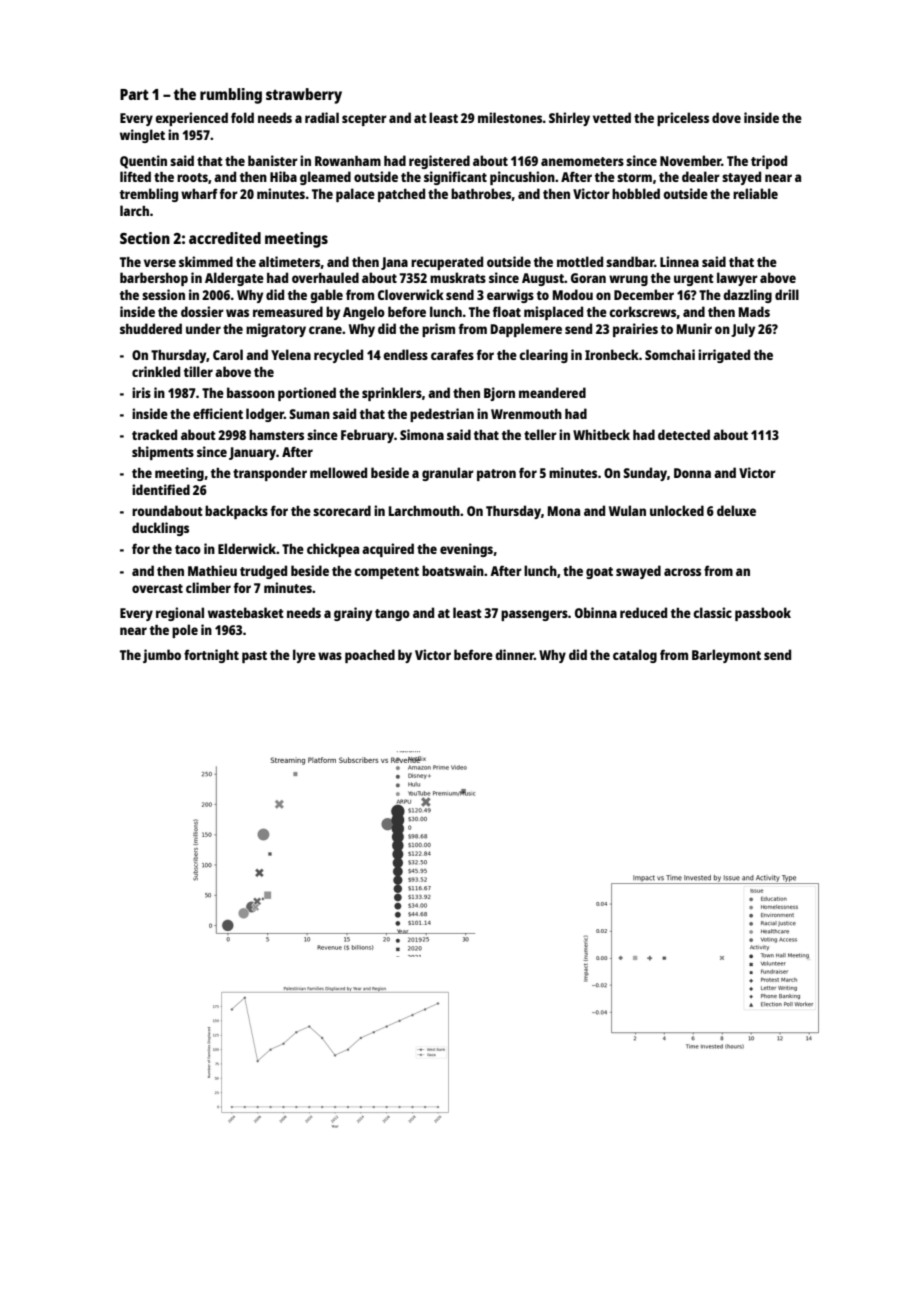 This screenshot has height=1314, width=924. What do you see at coordinates (634, 177) in the screenshot?
I see `storm` at bounding box center [634, 177].
